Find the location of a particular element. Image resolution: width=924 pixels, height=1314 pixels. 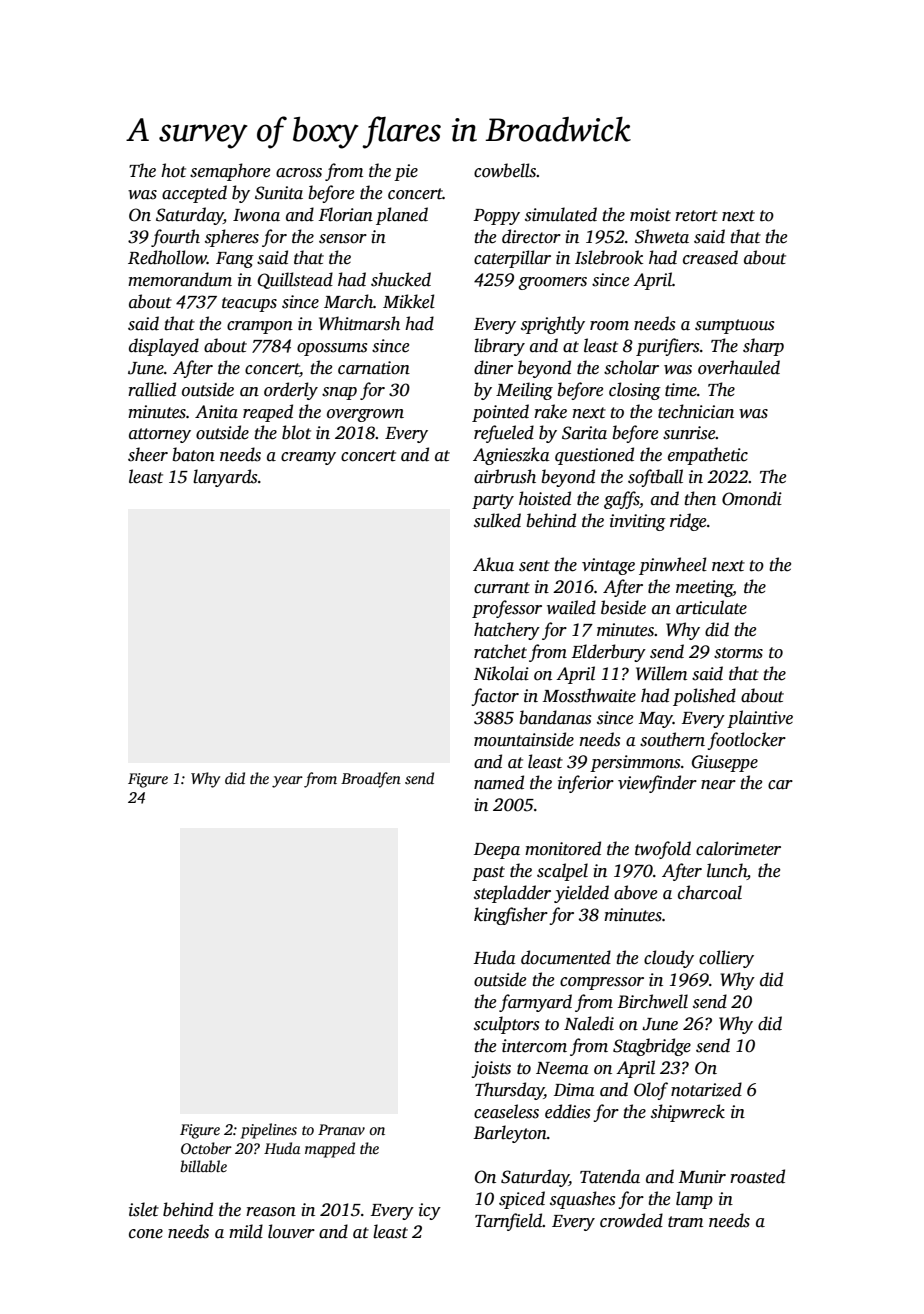

past is located at coordinates (488, 873).
